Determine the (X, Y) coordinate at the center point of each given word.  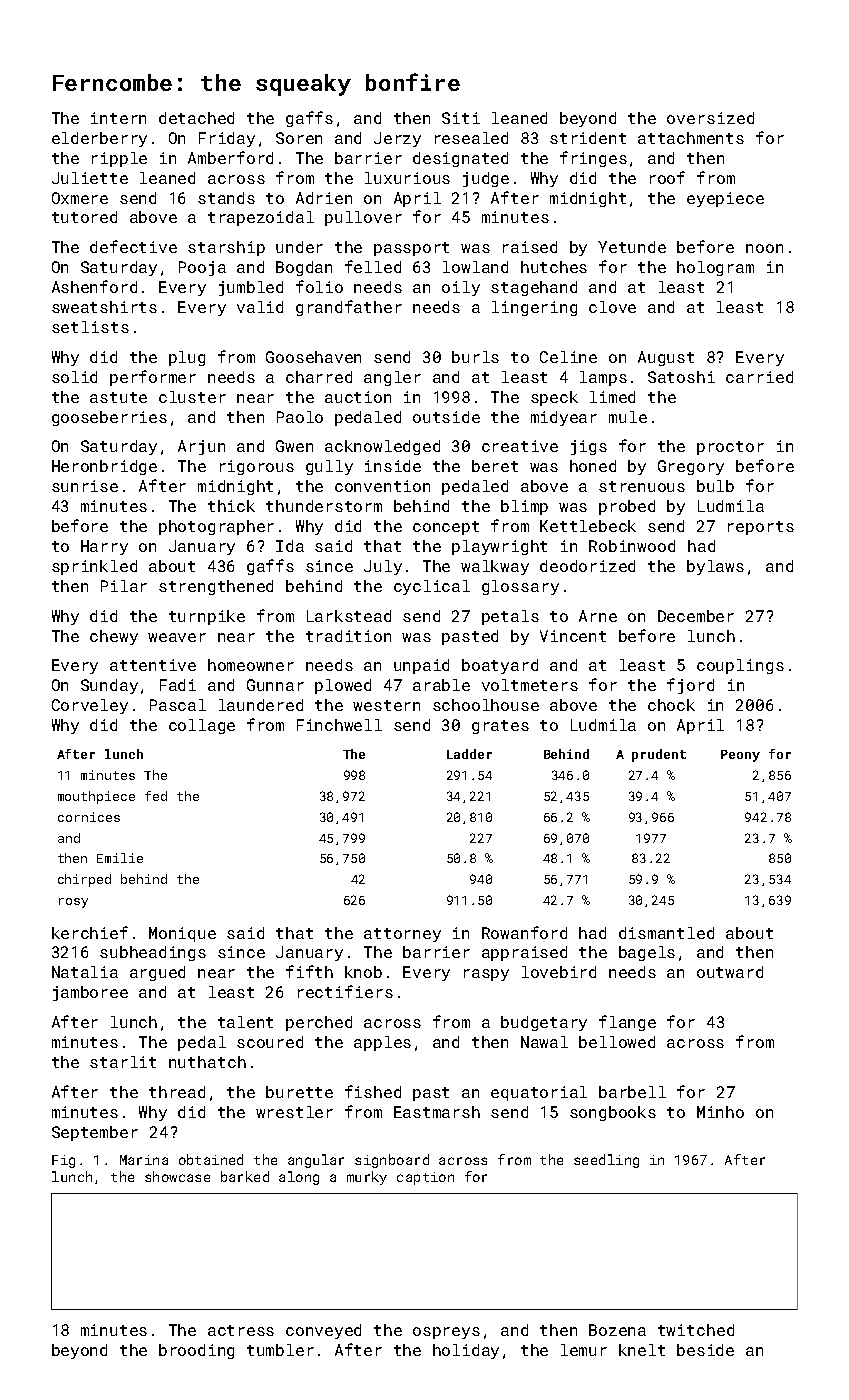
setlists (90, 327)
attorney (402, 935)
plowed (343, 686)
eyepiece (725, 199)
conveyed (323, 1331)
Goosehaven (313, 357)
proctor (730, 448)
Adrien (324, 198)
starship (226, 248)
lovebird (559, 972)
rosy (73, 903)
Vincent (573, 636)
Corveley (90, 706)
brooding (196, 1351)
